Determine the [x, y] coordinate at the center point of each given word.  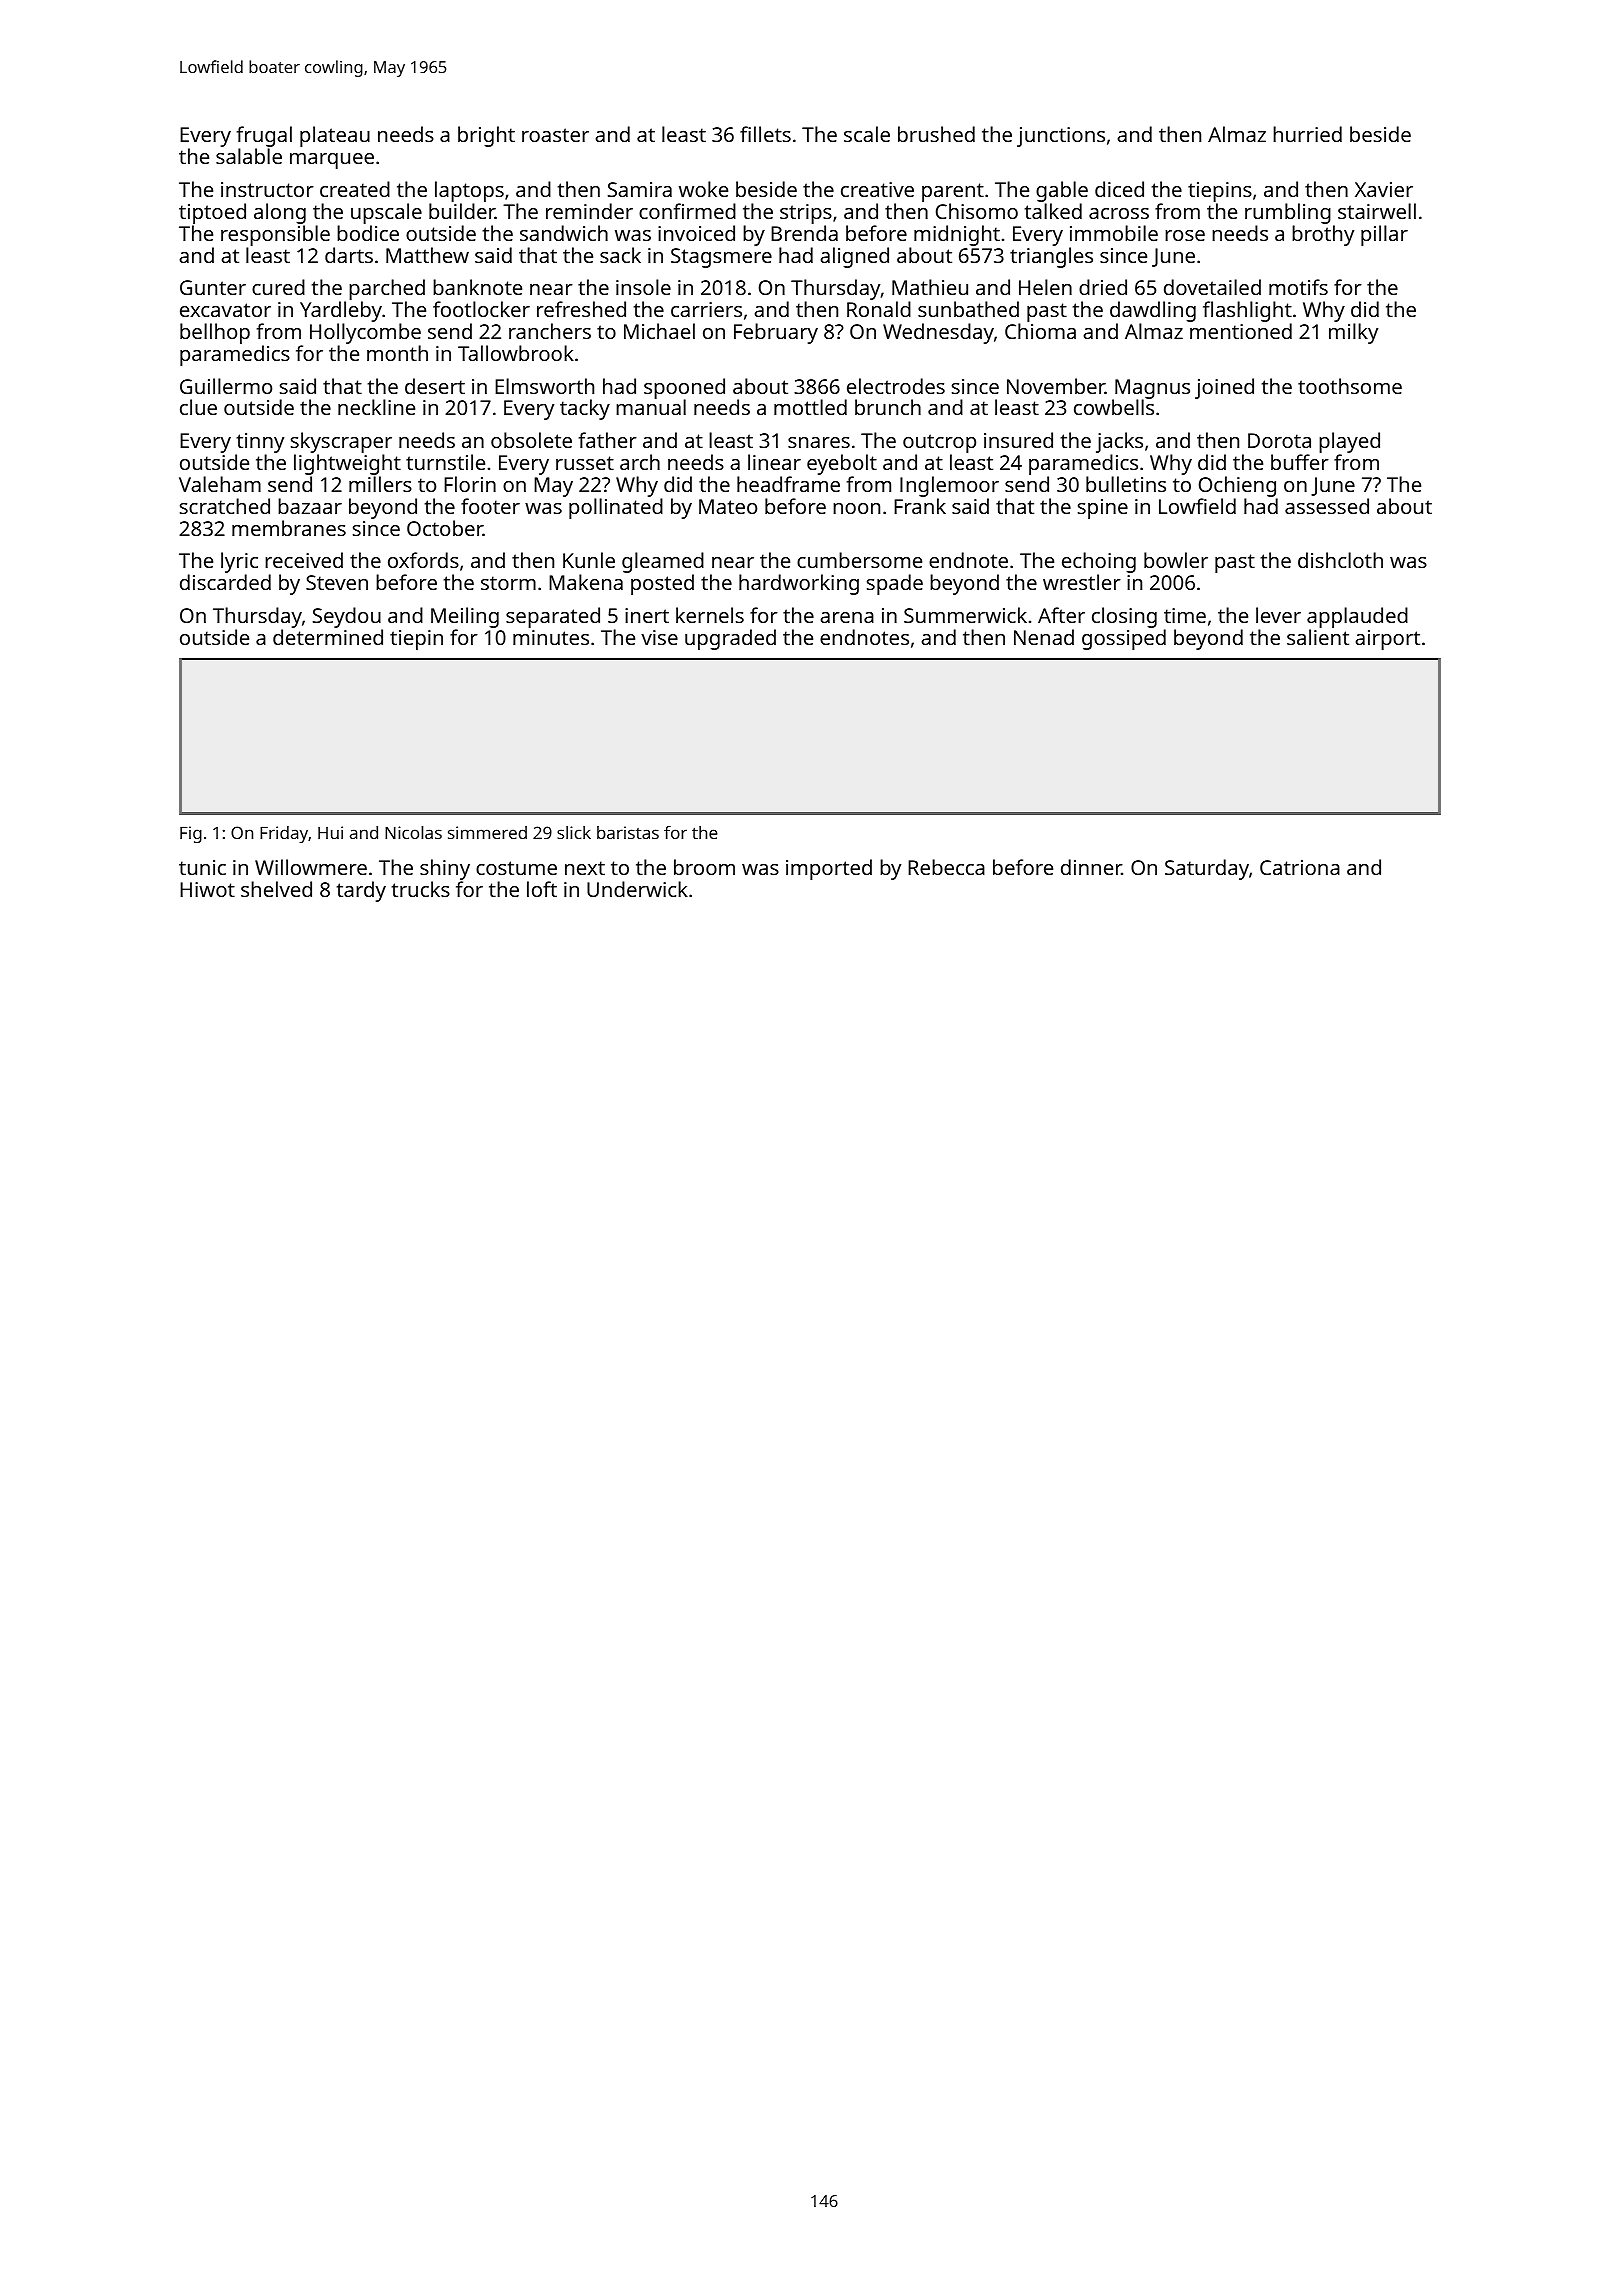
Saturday [1207, 869]
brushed [936, 134]
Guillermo [226, 386]
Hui [330, 832]
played [1349, 442]
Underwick [637, 889]
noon [856, 508]
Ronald [879, 309]
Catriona [1300, 867]
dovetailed [1212, 287]
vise [659, 637]
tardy [361, 891]
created [355, 189]
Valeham [220, 484]
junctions [1061, 137]
